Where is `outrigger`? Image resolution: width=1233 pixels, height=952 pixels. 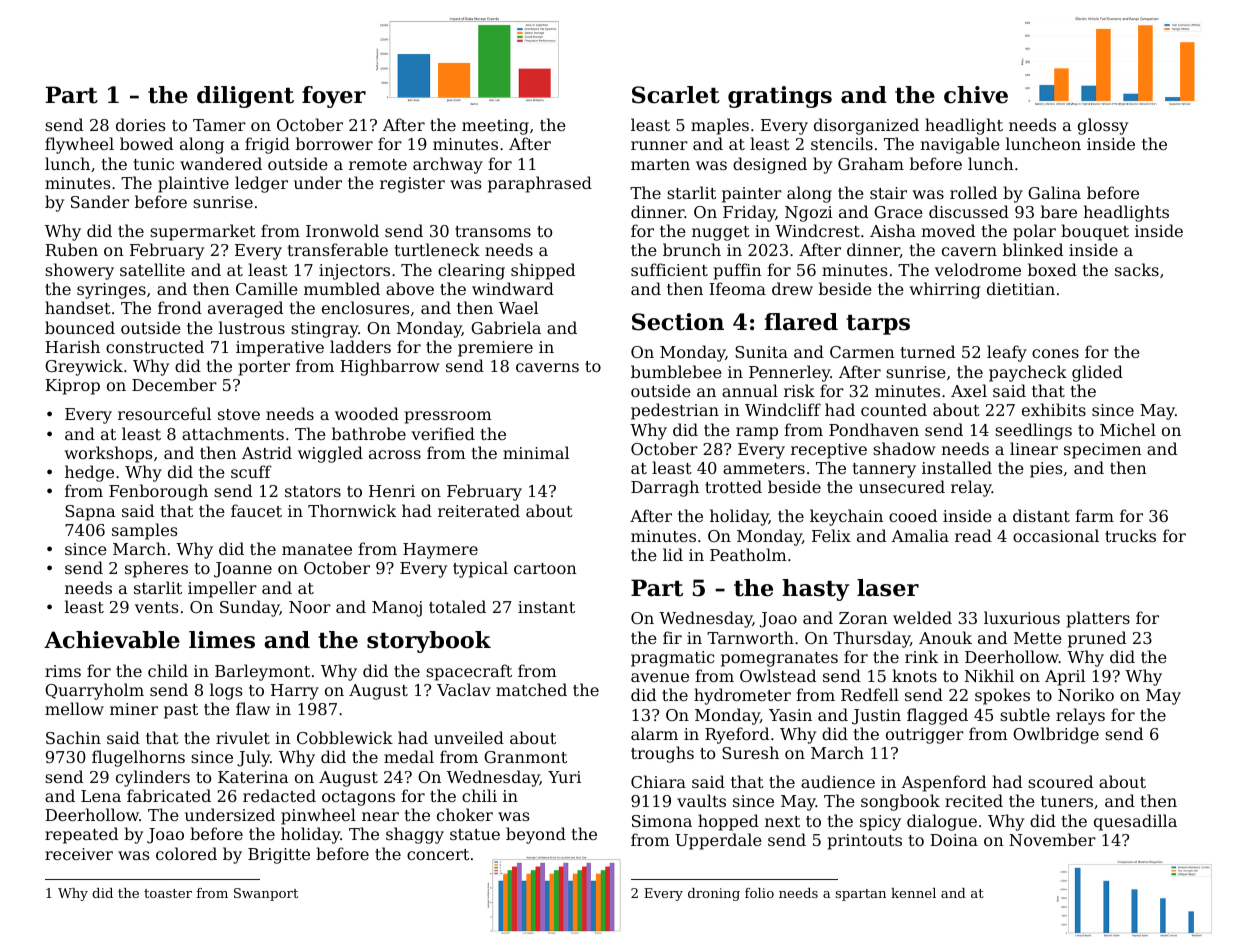 outrigger is located at coordinates (925, 736).
